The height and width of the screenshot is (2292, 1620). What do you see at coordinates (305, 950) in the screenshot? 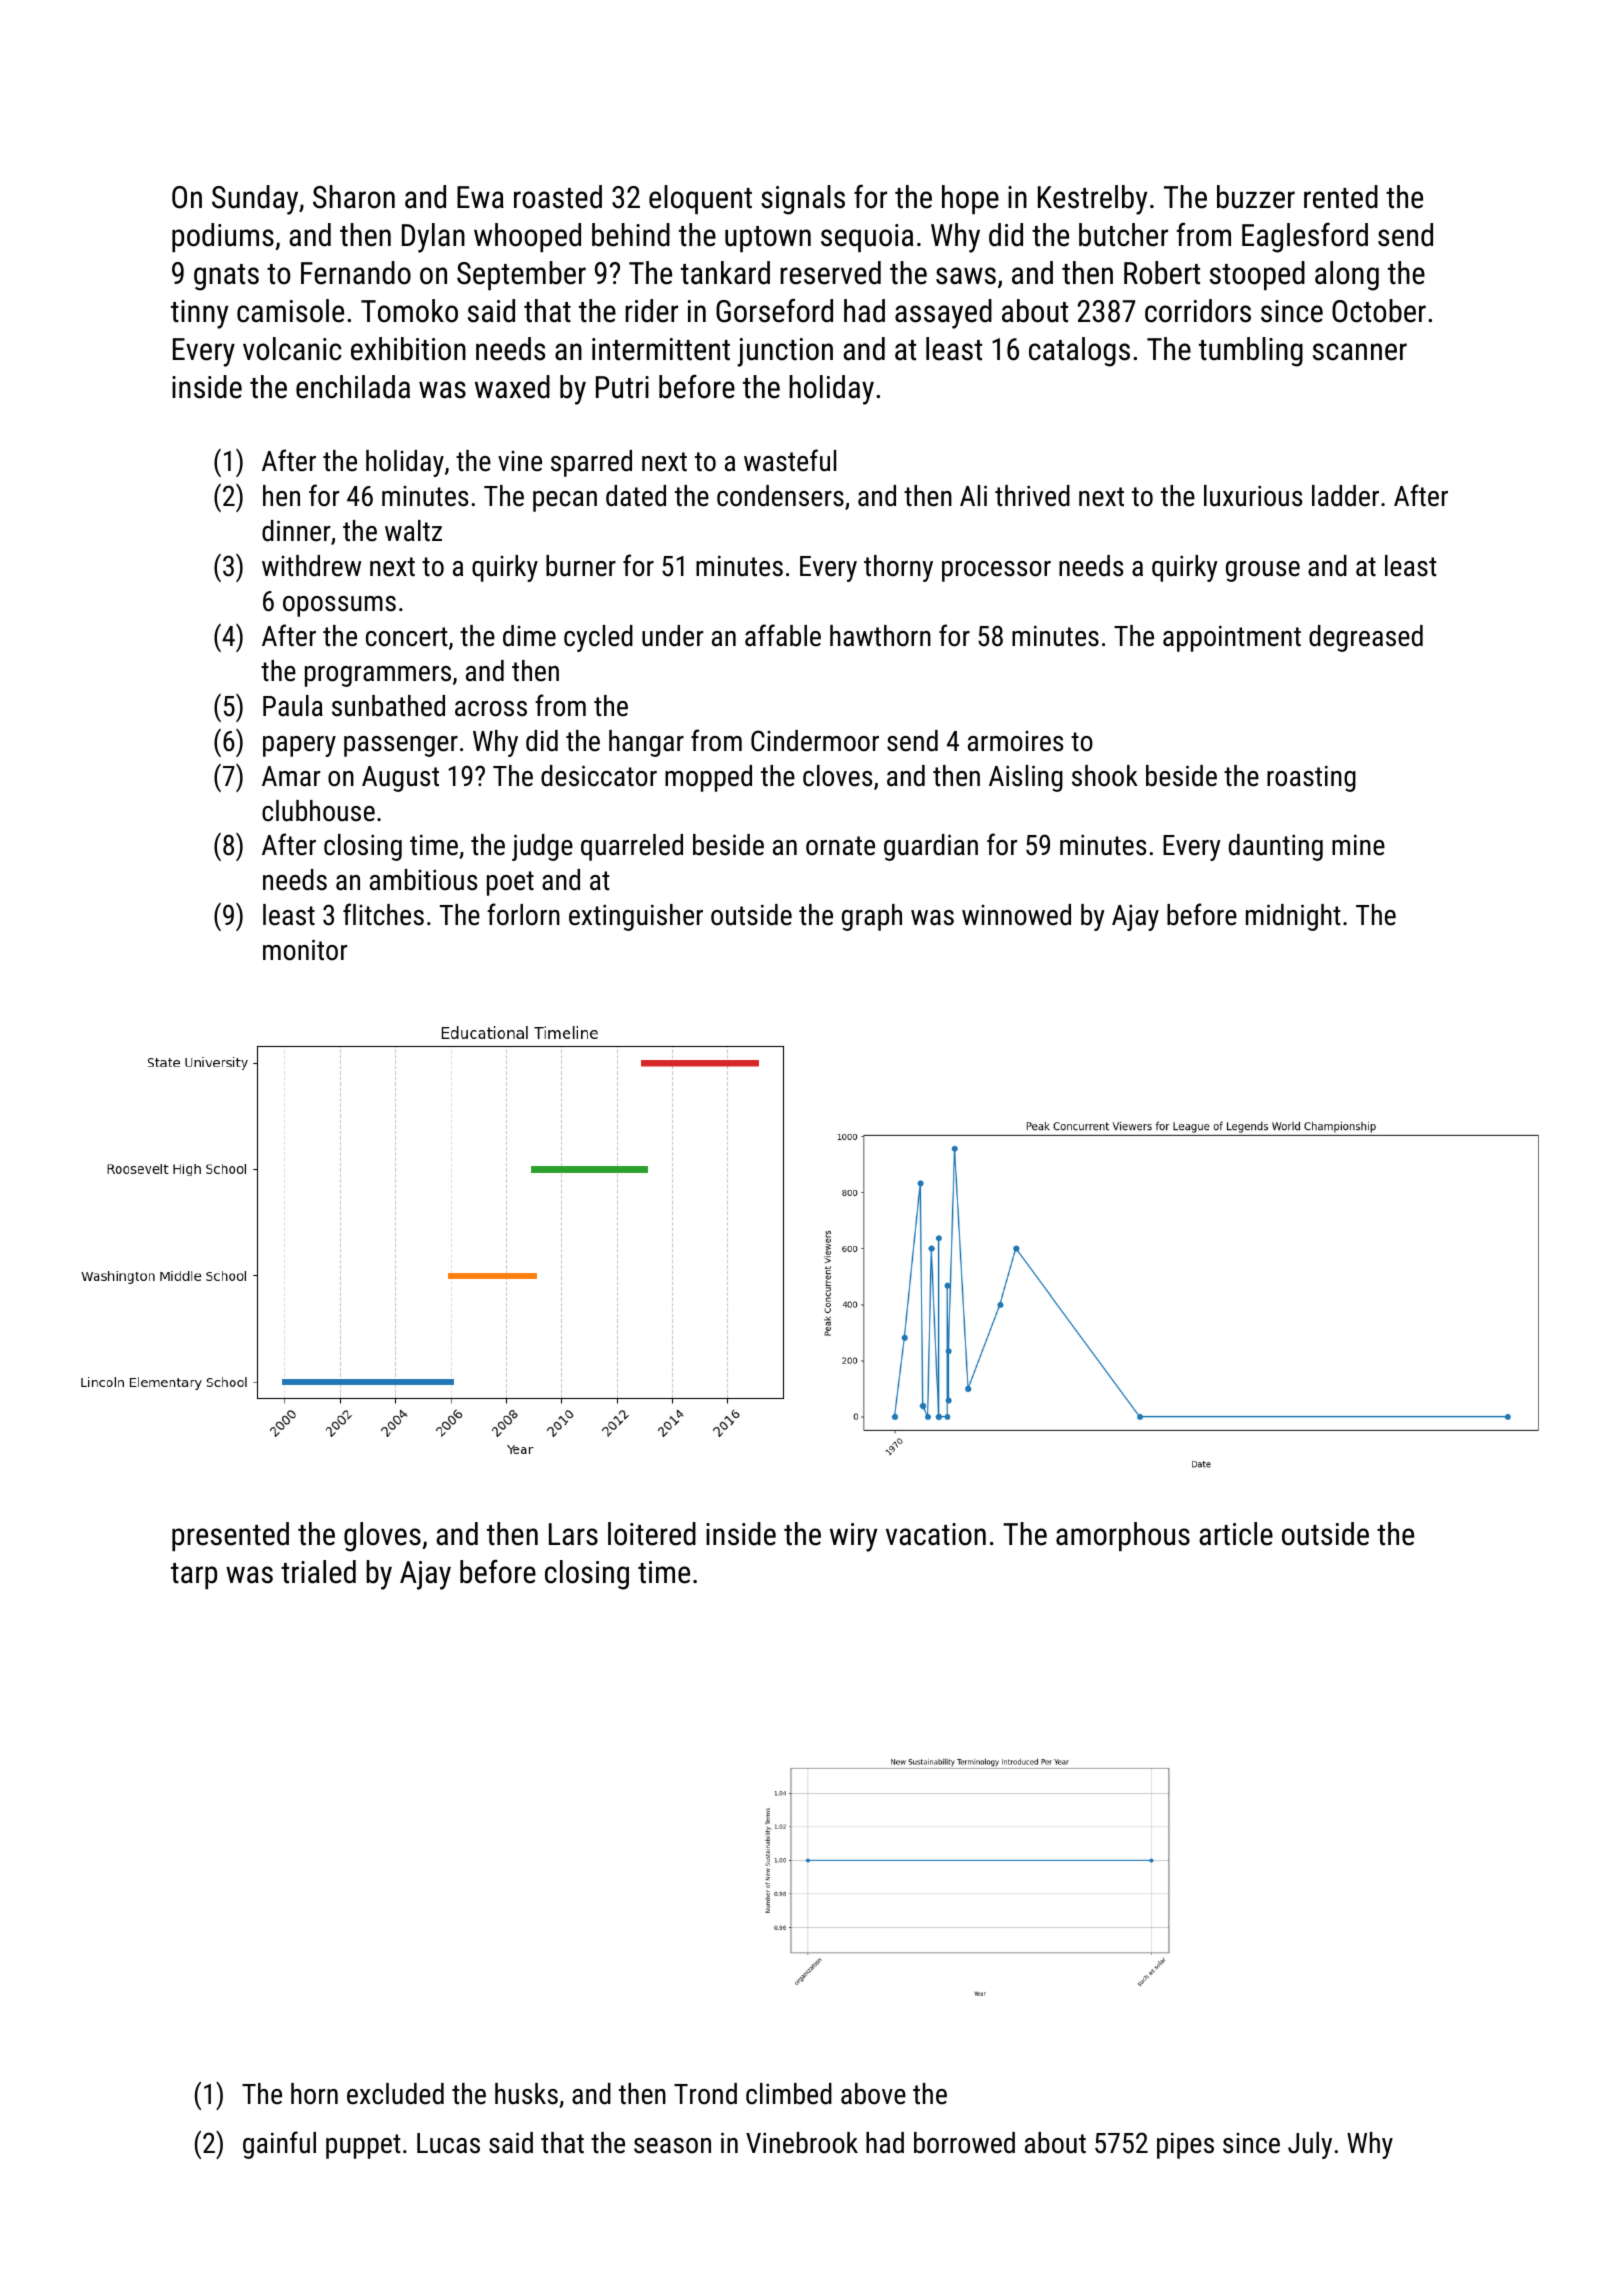
I see `monitor` at bounding box center [305, 950].
